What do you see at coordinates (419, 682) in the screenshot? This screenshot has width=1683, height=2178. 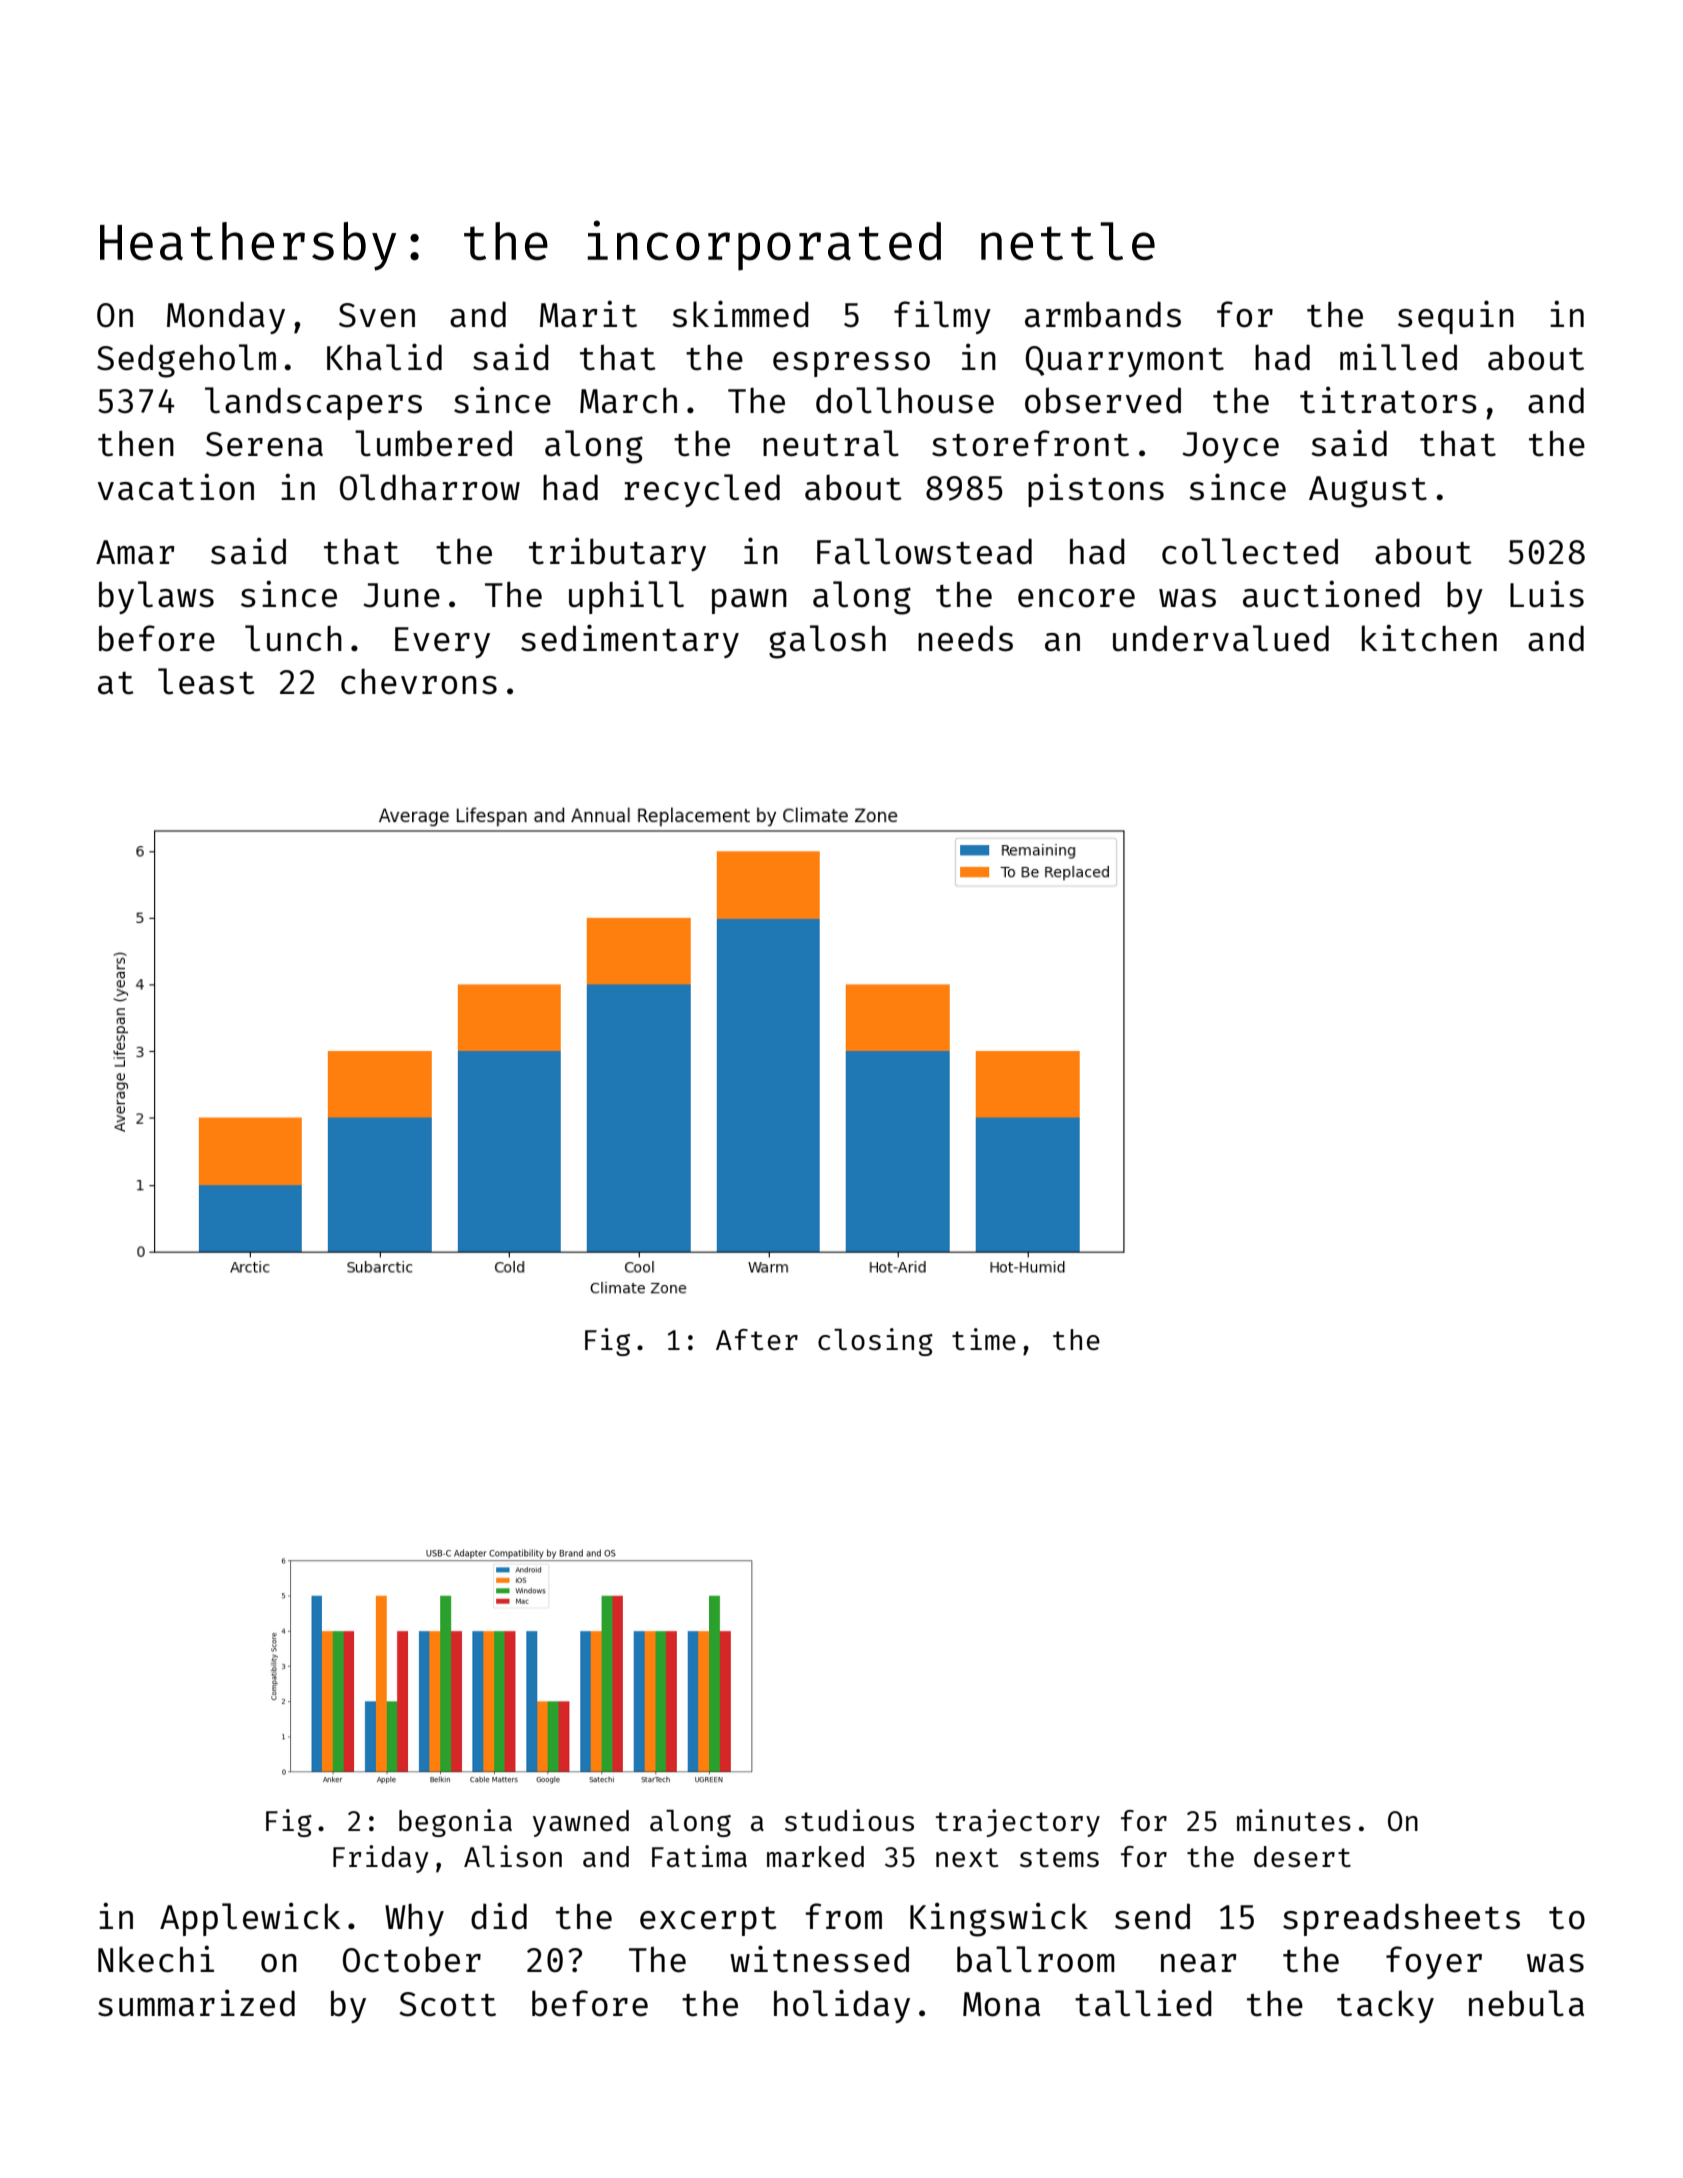 I see `chevrons` at bounding box center [419, 682].
